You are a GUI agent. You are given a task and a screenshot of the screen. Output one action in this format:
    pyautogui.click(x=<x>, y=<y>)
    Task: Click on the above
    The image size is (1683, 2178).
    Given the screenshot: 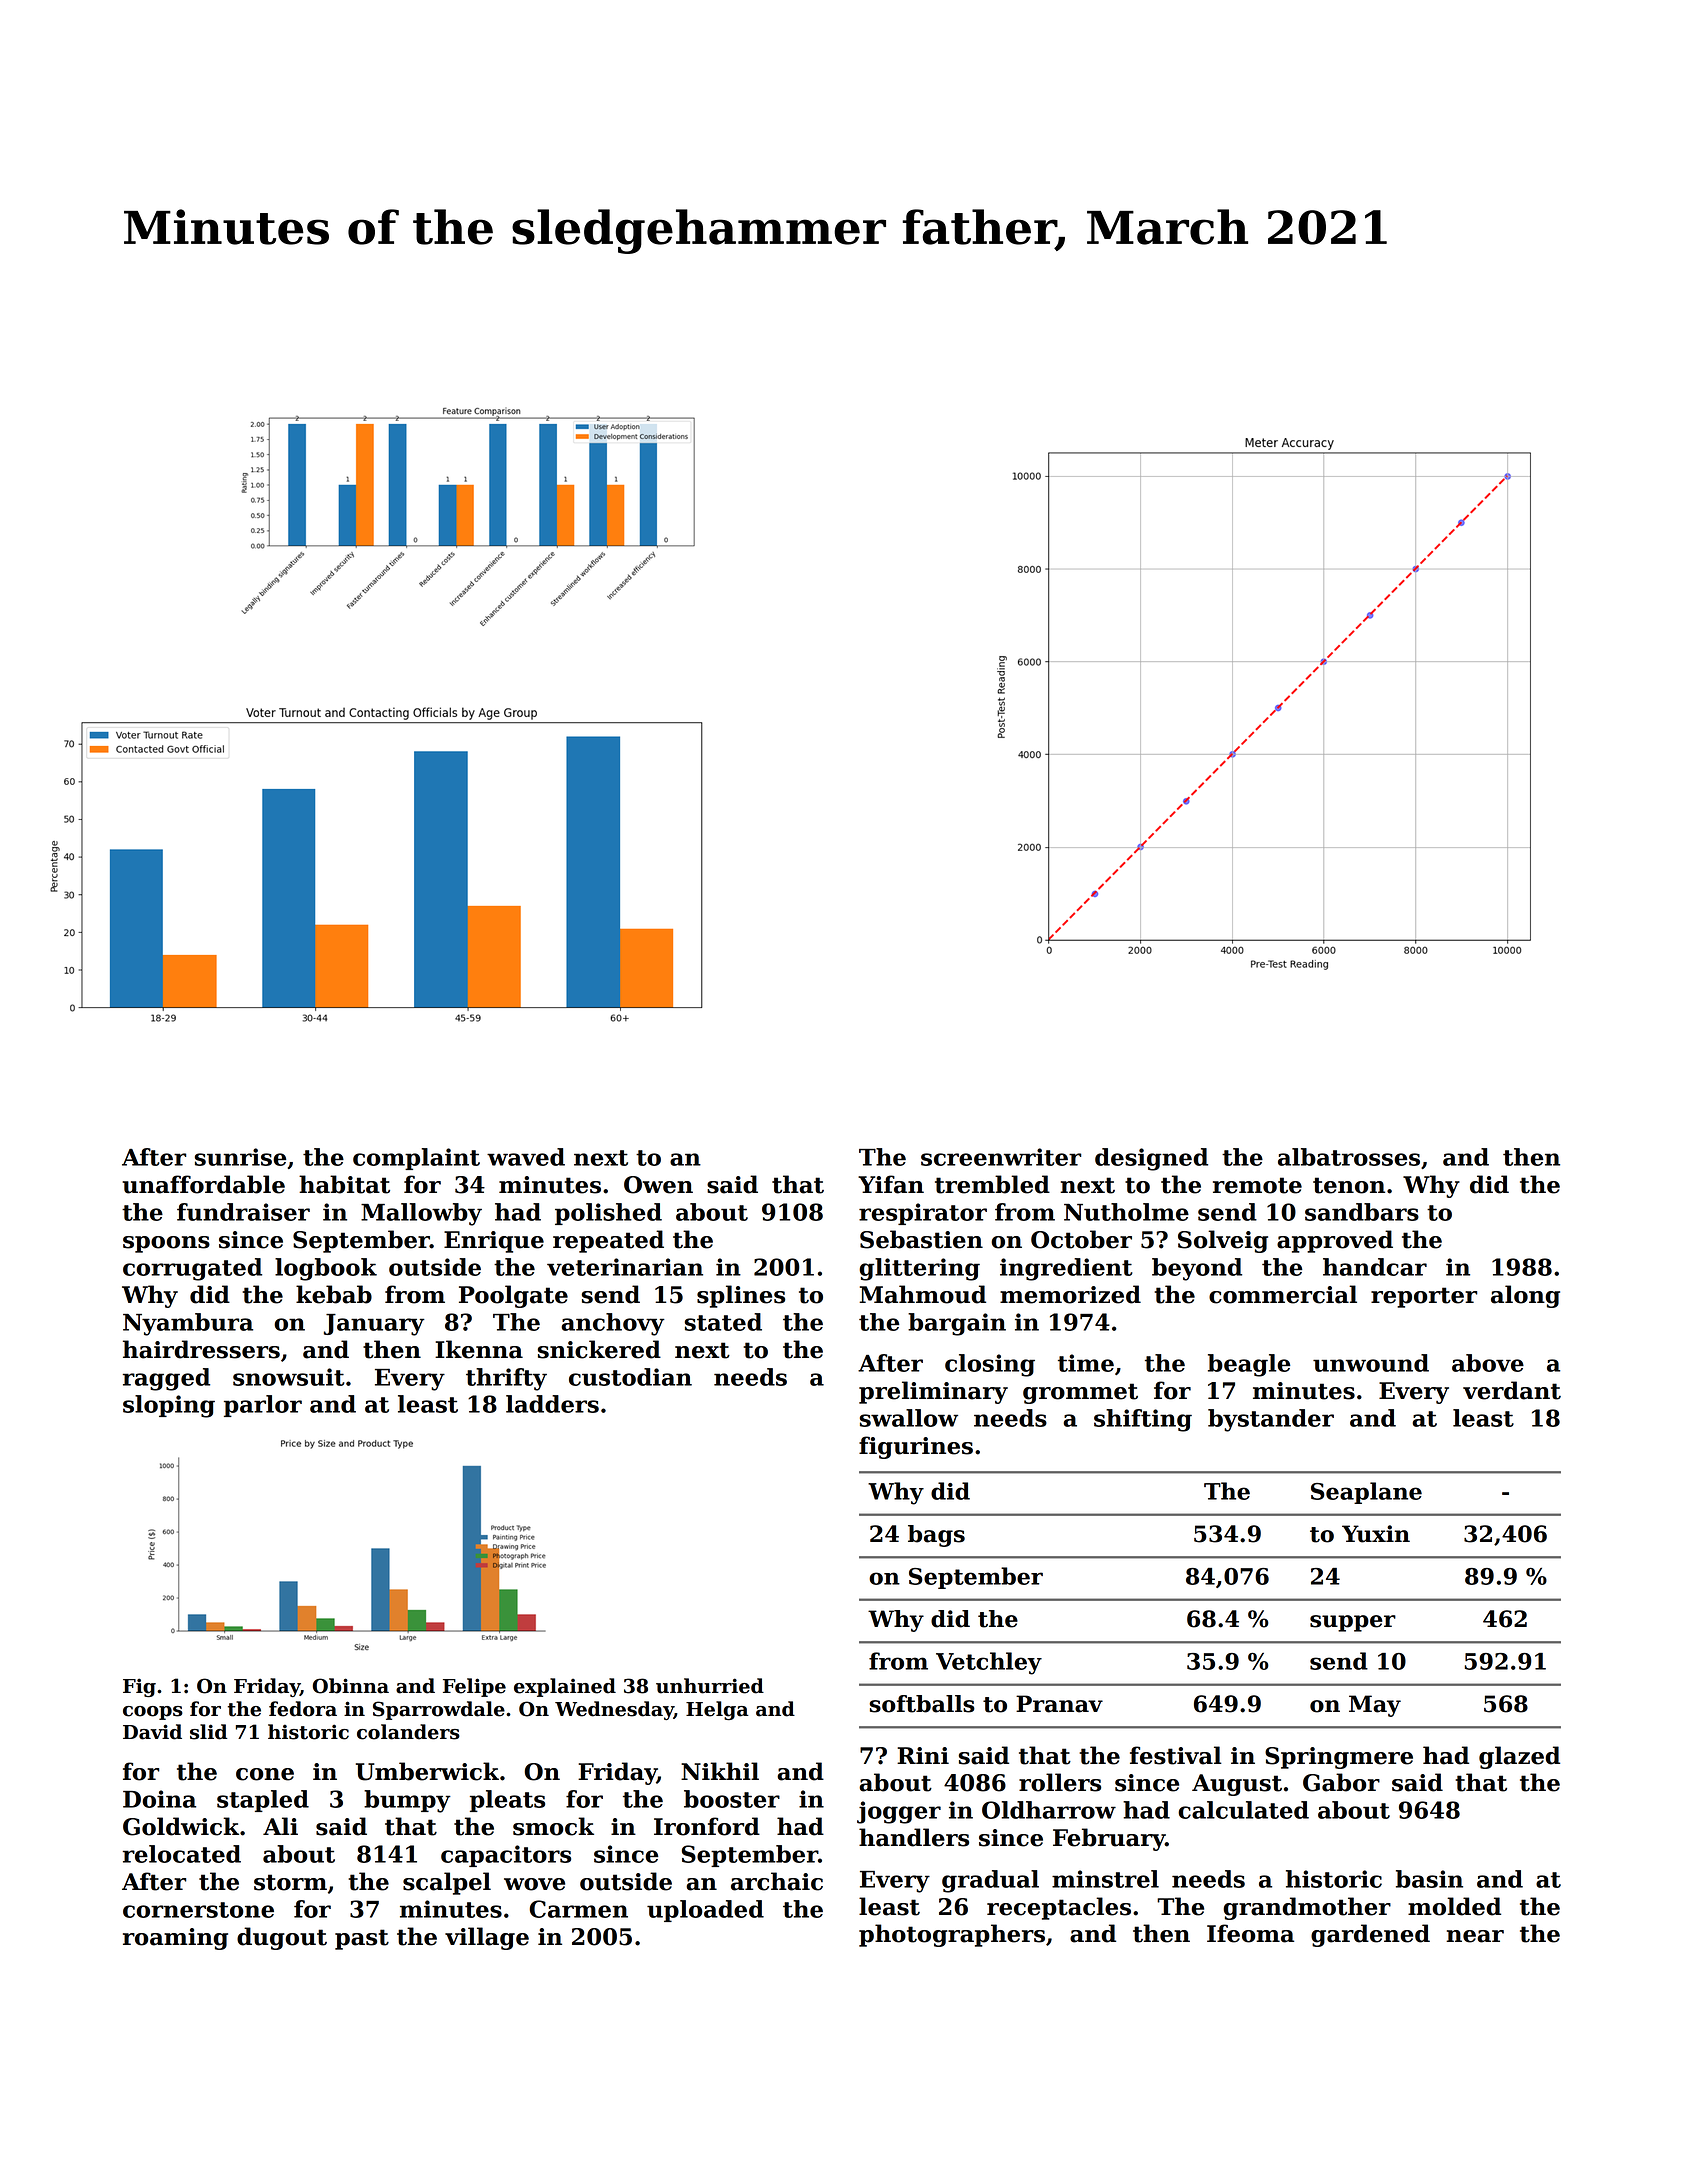 What is the action you would take?
    pyautogui.click(x=1488, y=1363)
